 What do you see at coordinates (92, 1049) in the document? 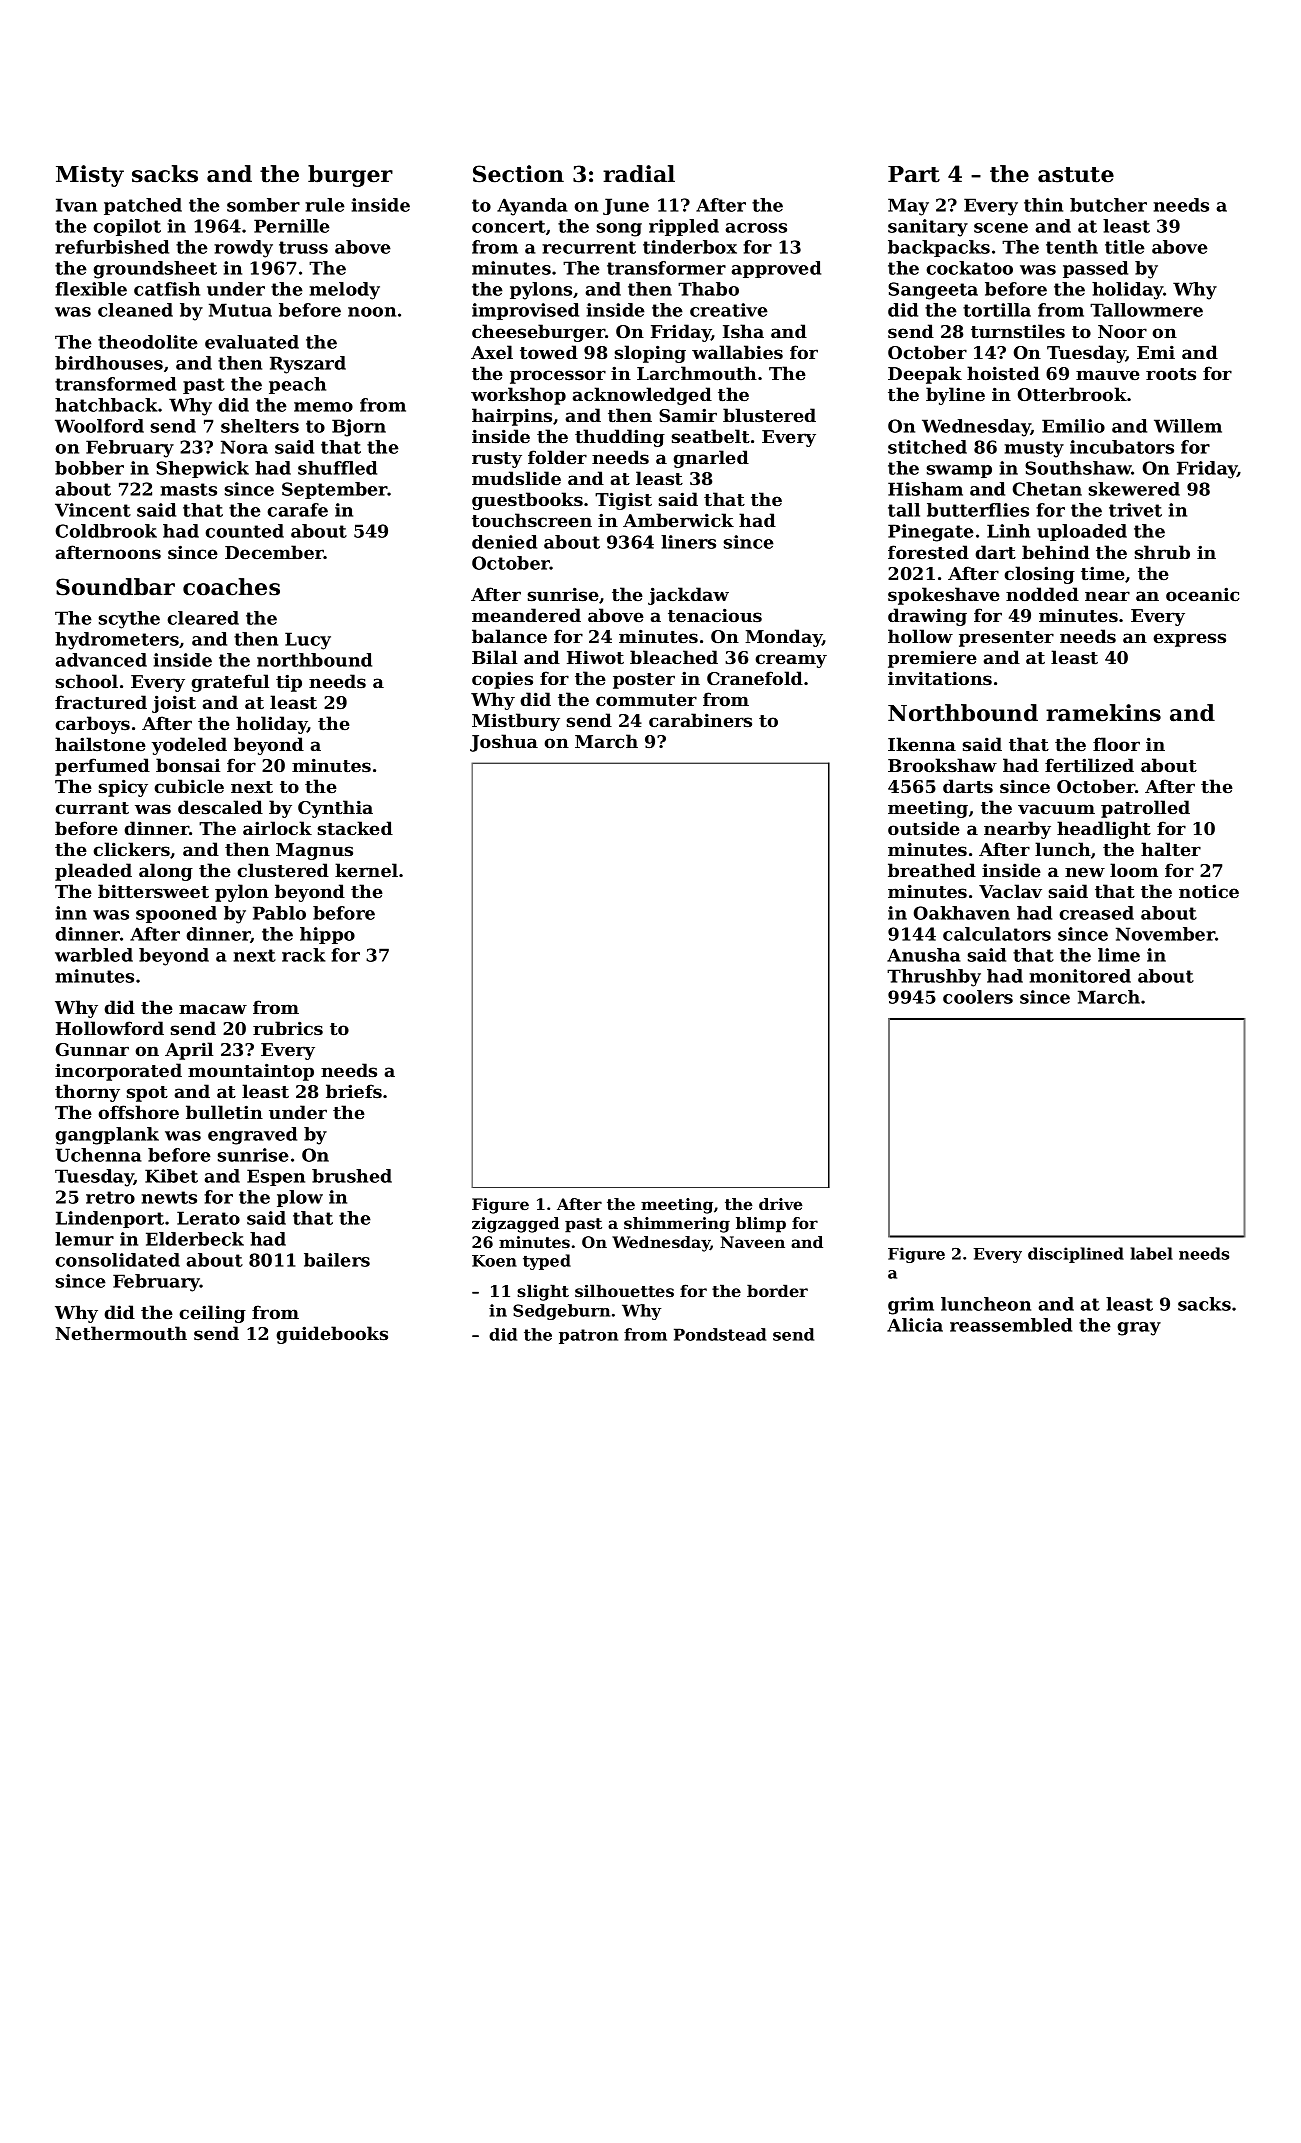
I see `Gunnar` at bounding box center [92, 1049].
